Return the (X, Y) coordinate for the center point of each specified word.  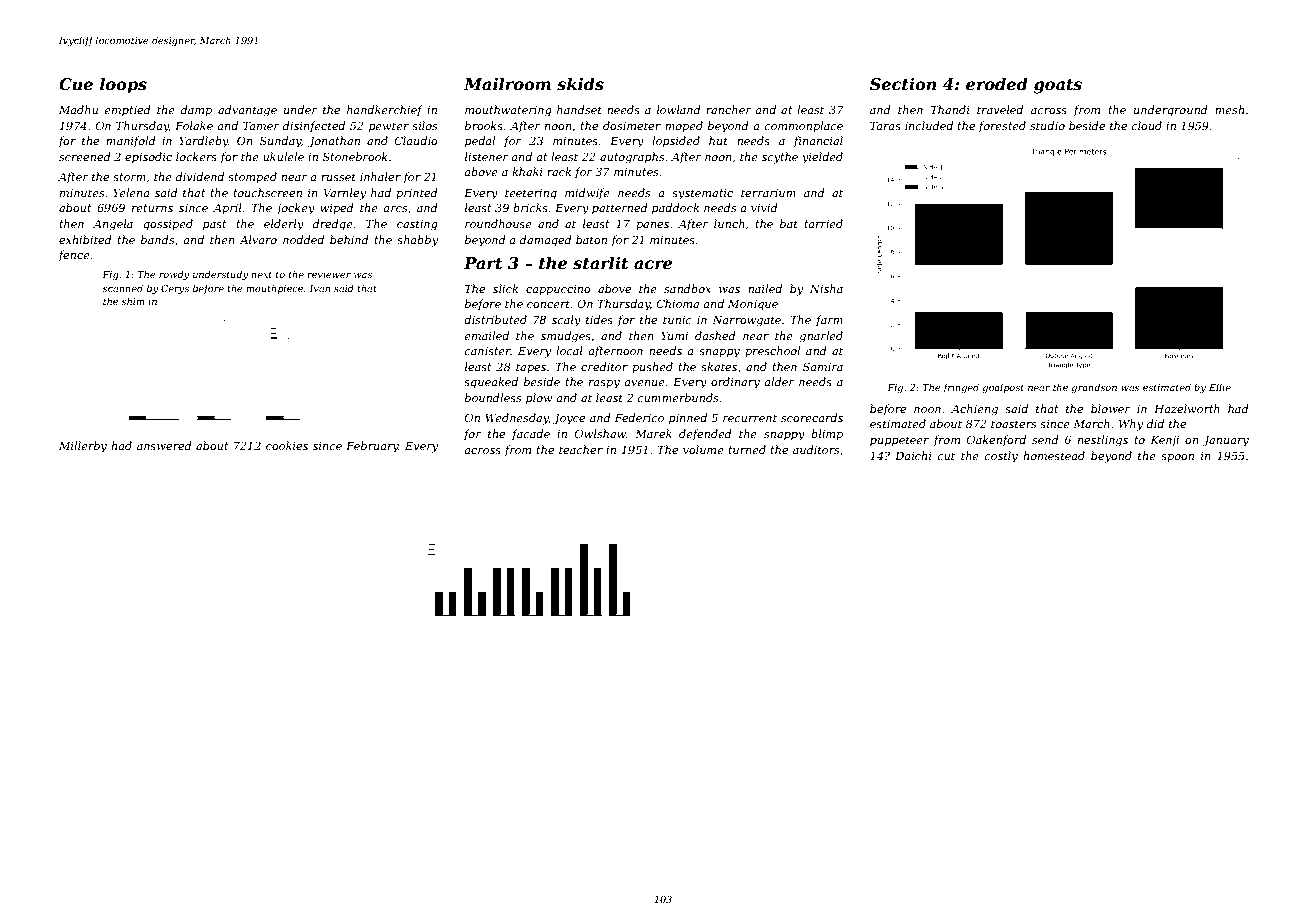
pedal (480, 142)
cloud (1147, 125)
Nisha (826, 288)
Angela (113, 225)
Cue (76, 84)
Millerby (83, 447)
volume (703, 449)
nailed (765, 288)
